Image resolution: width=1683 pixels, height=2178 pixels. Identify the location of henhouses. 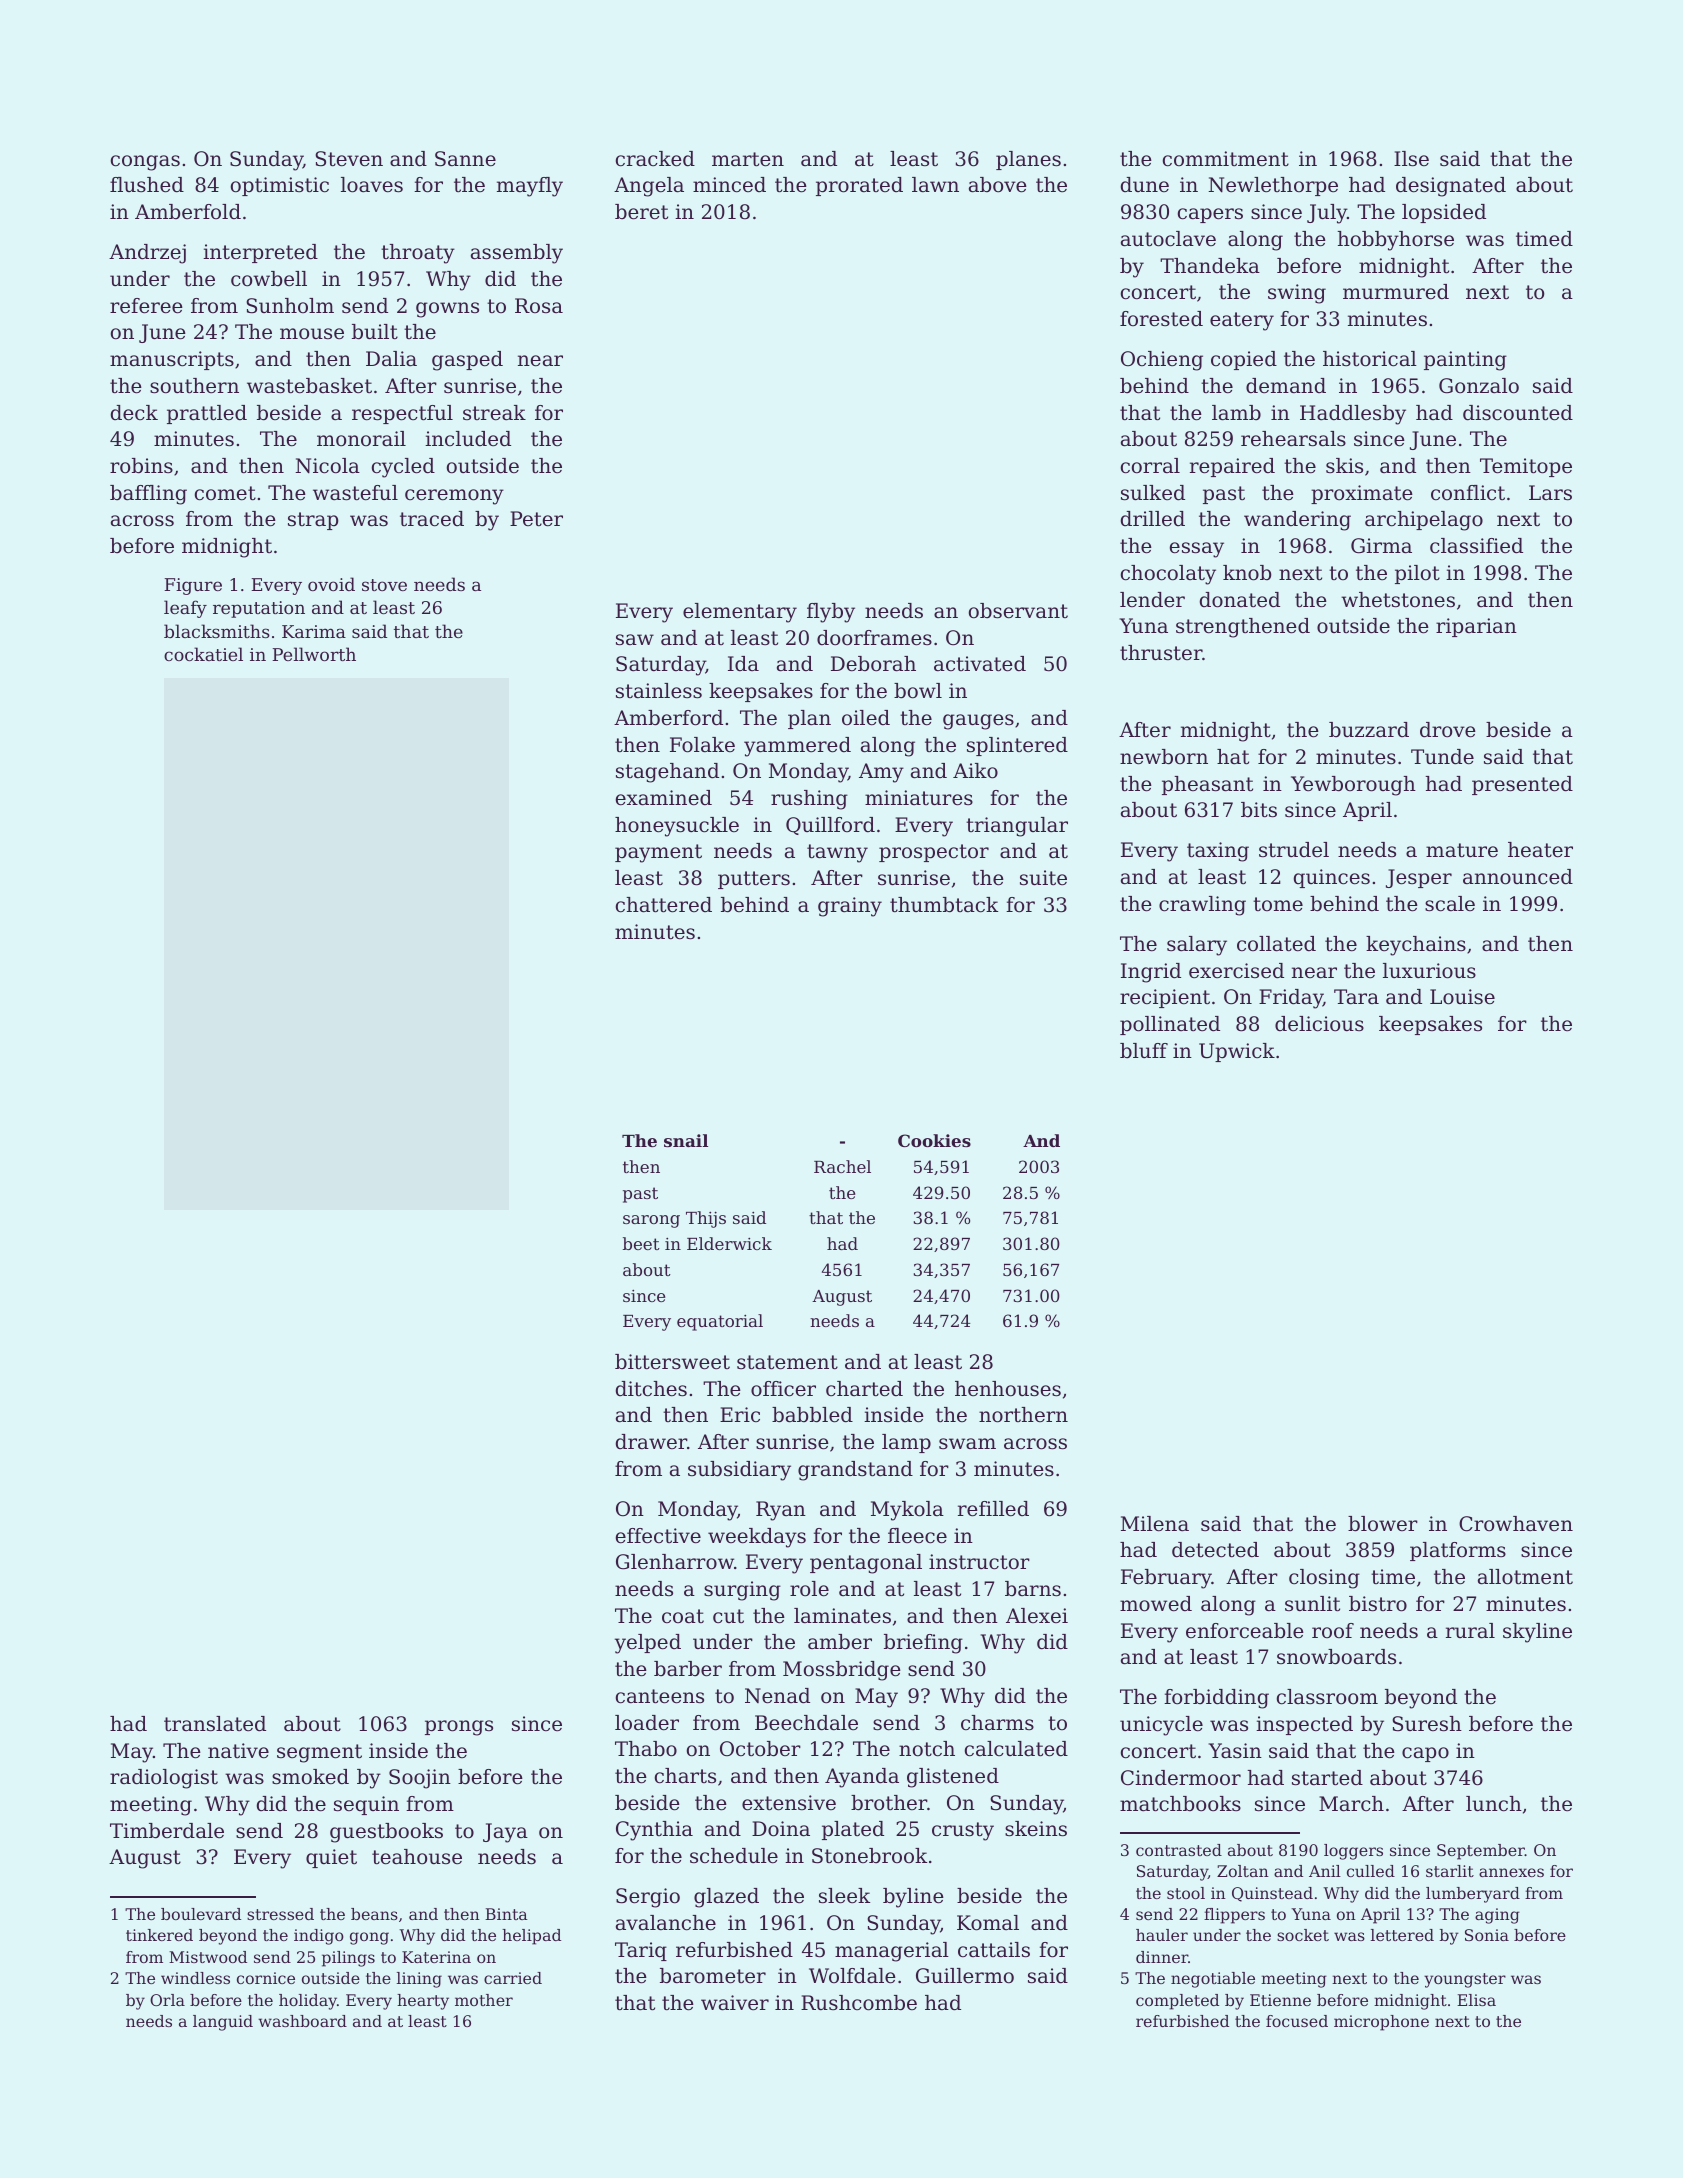
(1008, 1389).
